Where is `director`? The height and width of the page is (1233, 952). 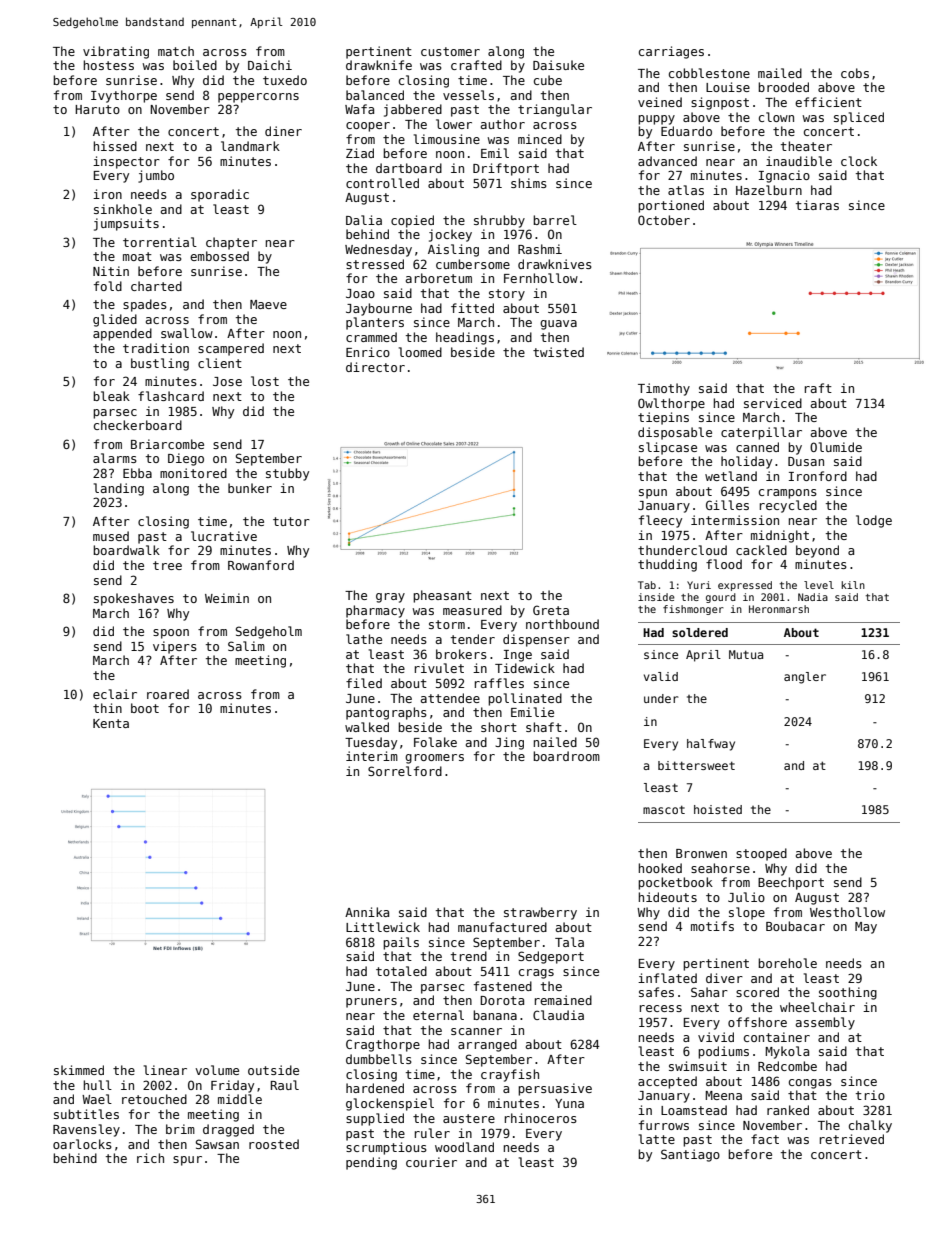
director is located at coordinates (375, 367).
